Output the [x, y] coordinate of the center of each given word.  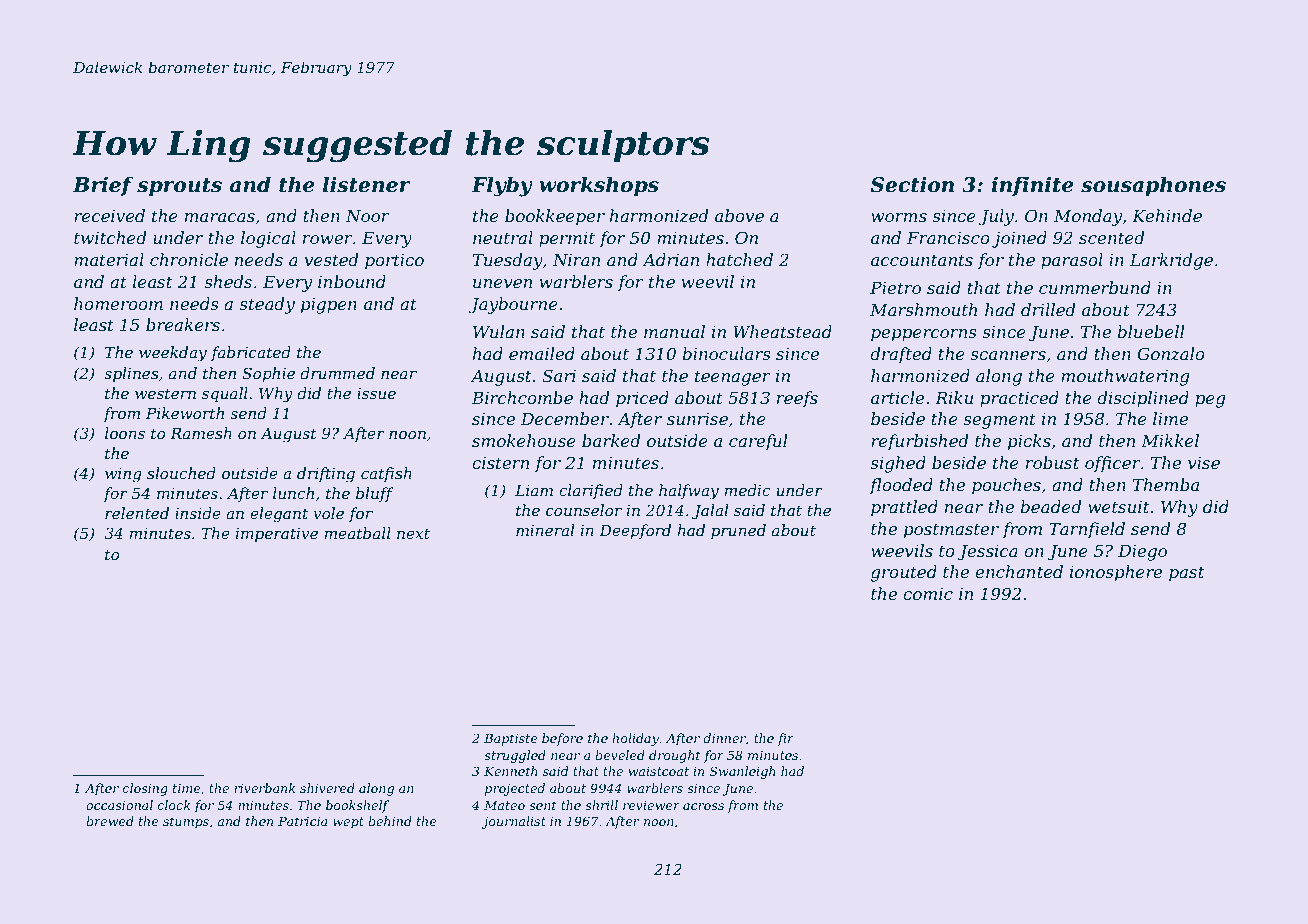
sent [543, 805]
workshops [599, 186]
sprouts [179, 187]
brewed [110, 821]
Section [912, 184]
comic [928, 594]
